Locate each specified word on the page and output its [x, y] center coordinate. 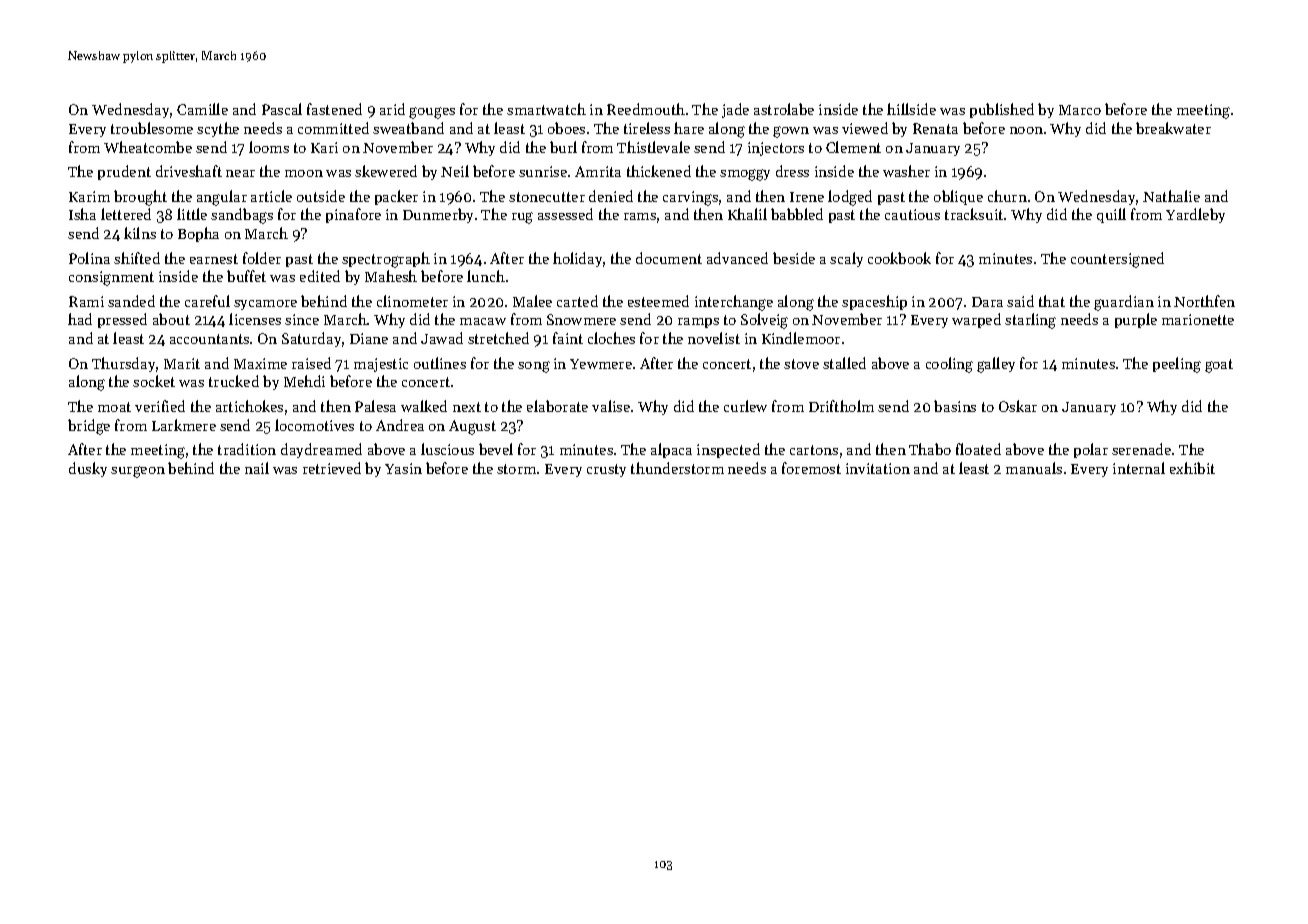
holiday [577, 259]
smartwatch [546, 109]
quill [1111, 215]
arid [392, 109]
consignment [111, 278]
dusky [88, 469]
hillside [911, 109]
